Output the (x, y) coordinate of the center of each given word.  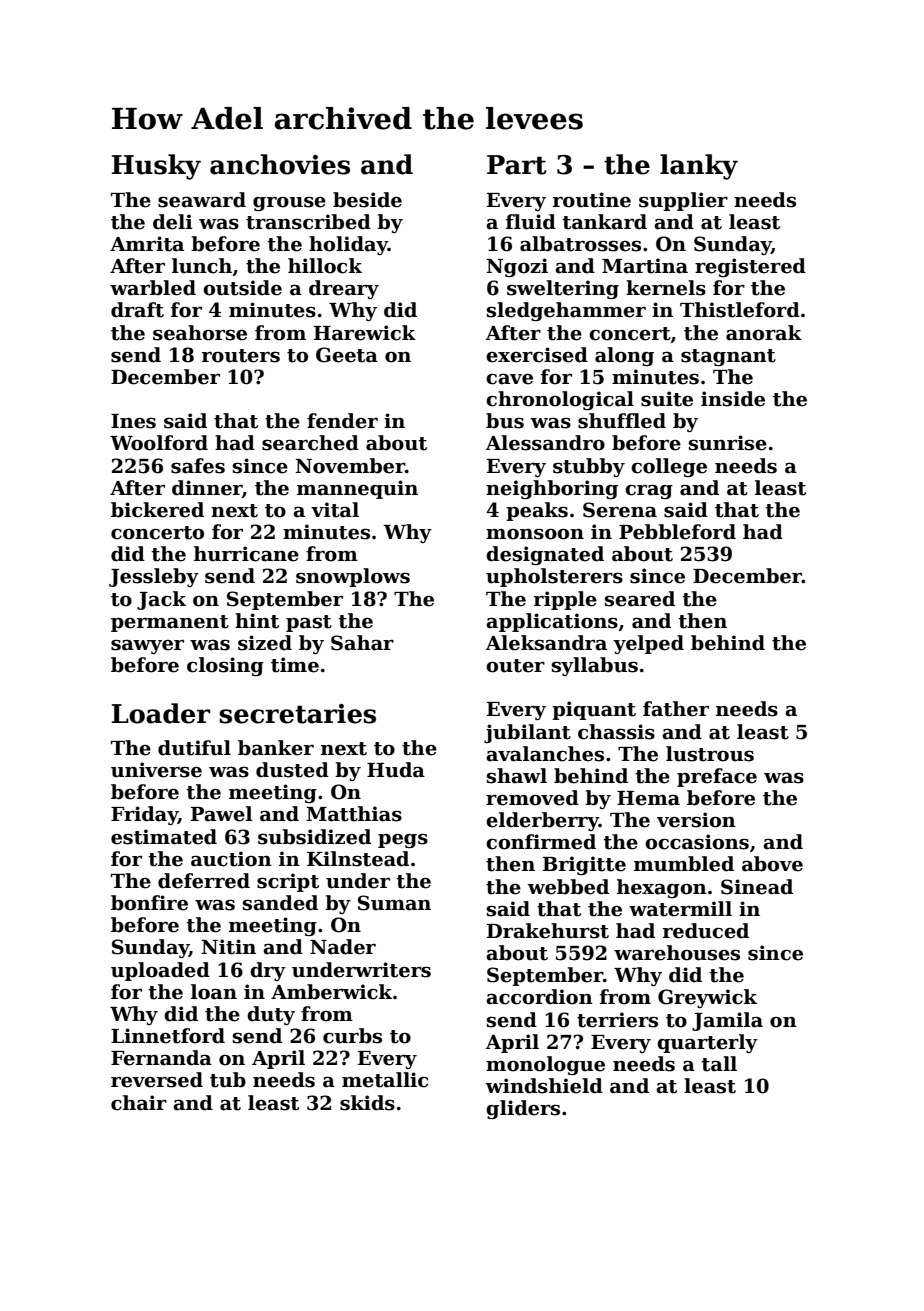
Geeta (347, 355)
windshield (544, 1086)
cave (509, 379)
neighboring (552, 489)
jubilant (527, 733)
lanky (699, 167)
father (676, 709)
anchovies (280, 164)
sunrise (728, 443)
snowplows (353, 577)
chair (139, 1103)
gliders (523, 1109)
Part (517, 165)
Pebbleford (677, 532)
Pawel (222, 814)
